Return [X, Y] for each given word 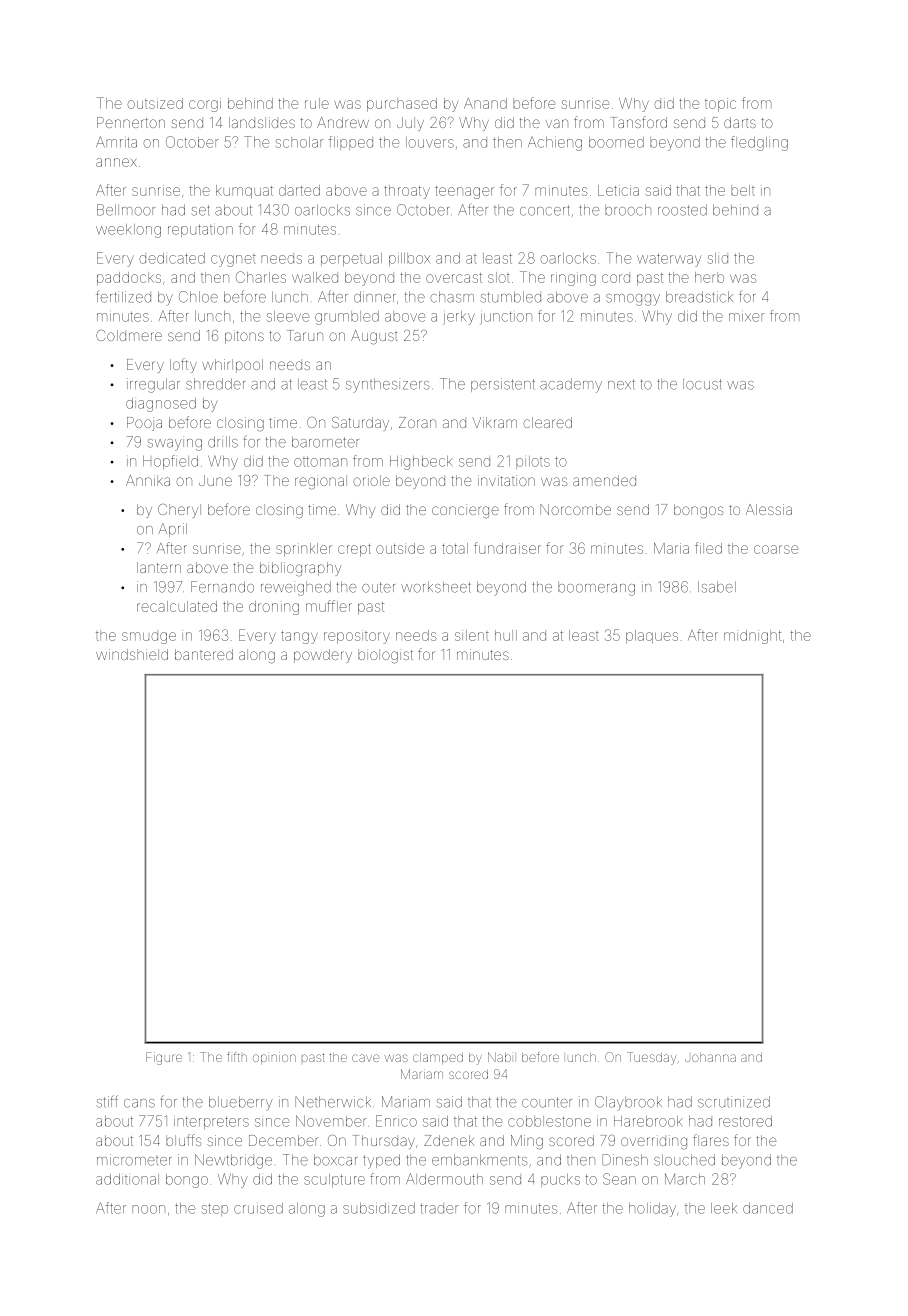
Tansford [639, 122]
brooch [628, 210]
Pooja [144, 424]
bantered [204, 654]
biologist [385, 656]
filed [708, 548]
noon [148, 1209]
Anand [485, 103]
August [374, 337]
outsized [155, 103]
